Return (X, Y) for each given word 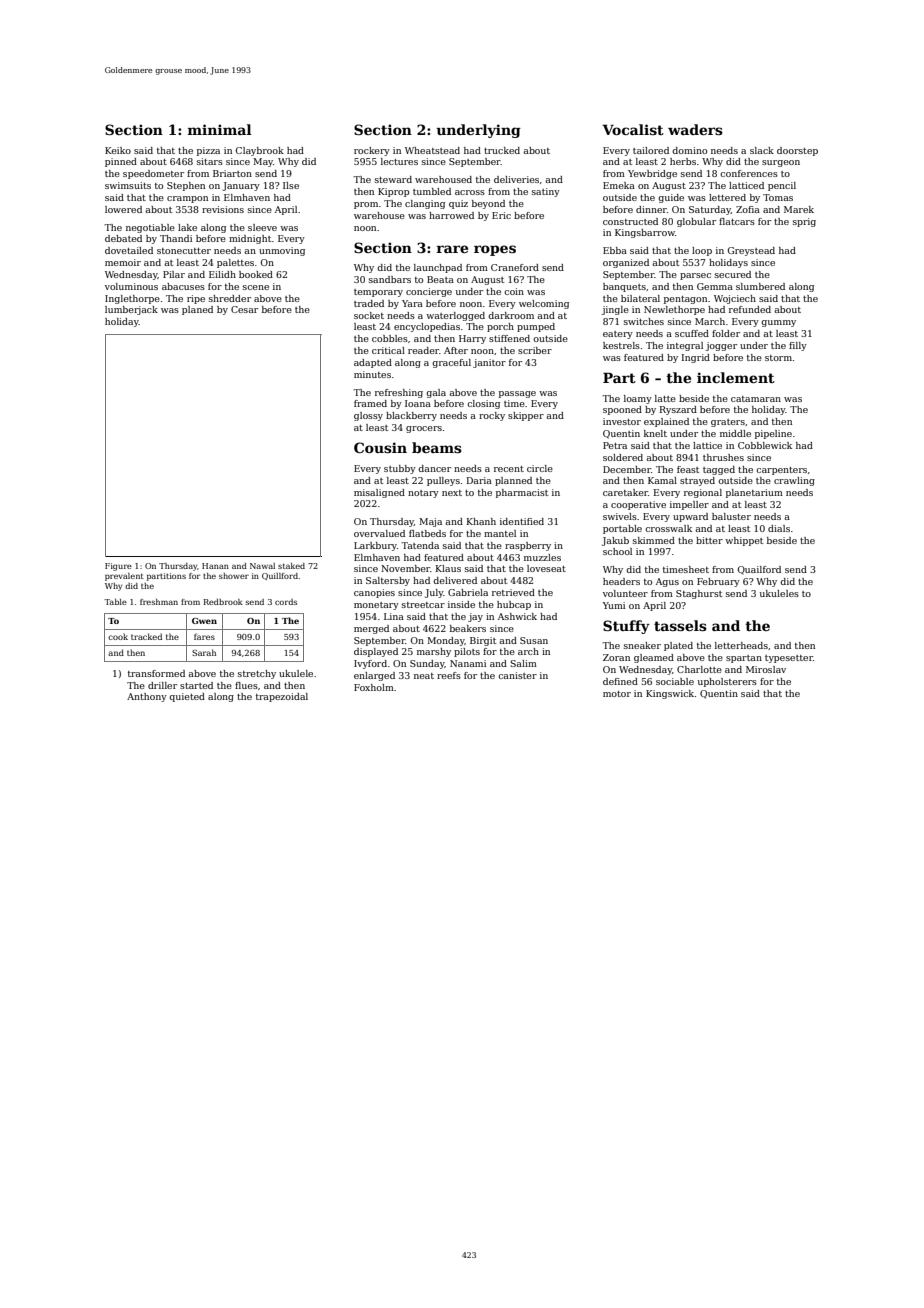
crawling (794, 481)
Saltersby (388, 581)
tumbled (432, 191)
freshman (159, 602)
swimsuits (128, 185)
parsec (695, 276)
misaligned (379, 493)
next (452, 493)
